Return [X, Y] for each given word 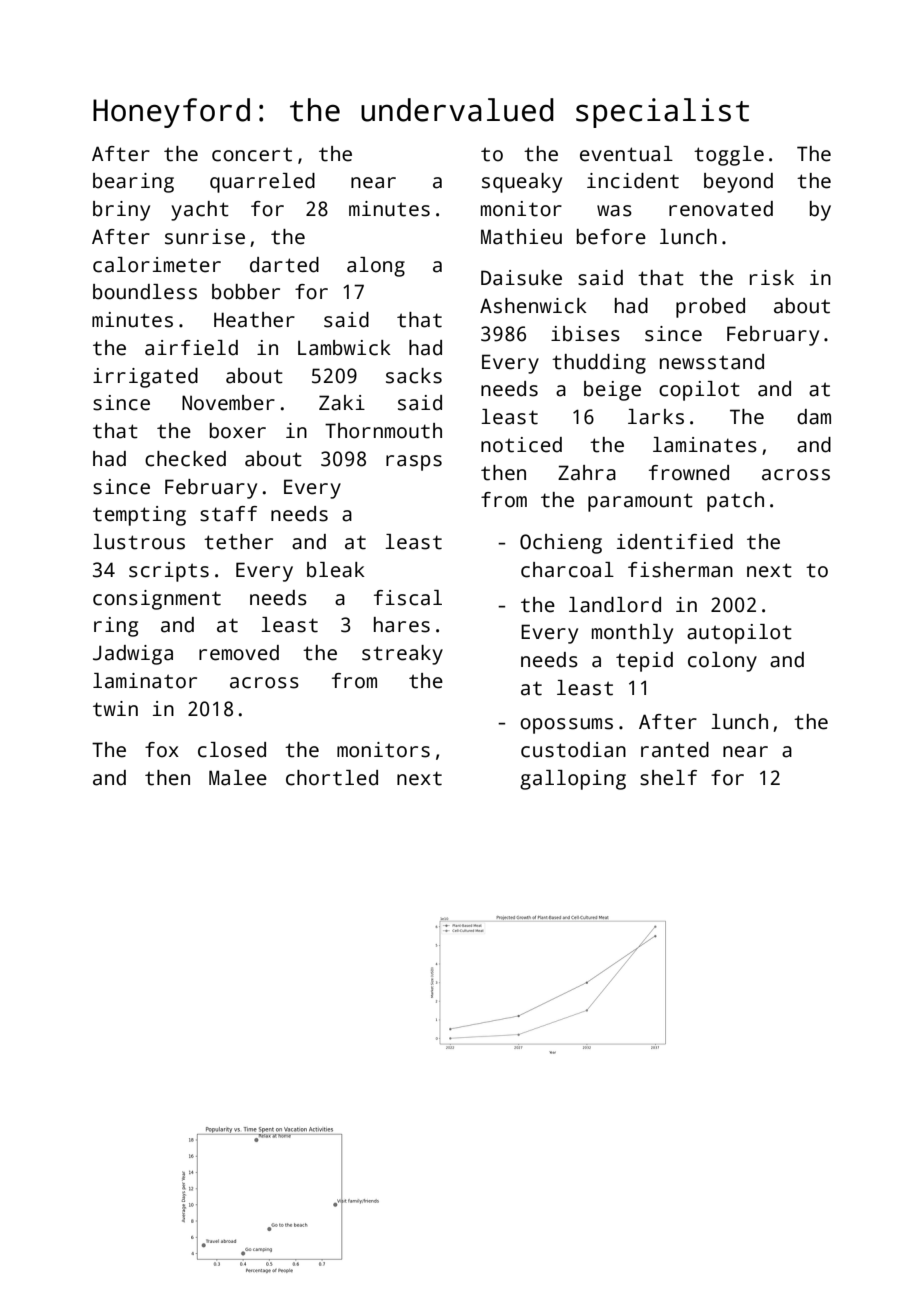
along [376, 267]
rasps [414, 463]
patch [735, 502]
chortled [332, 778]
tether [238, 542]
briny [121, 211]
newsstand [712, 362]
